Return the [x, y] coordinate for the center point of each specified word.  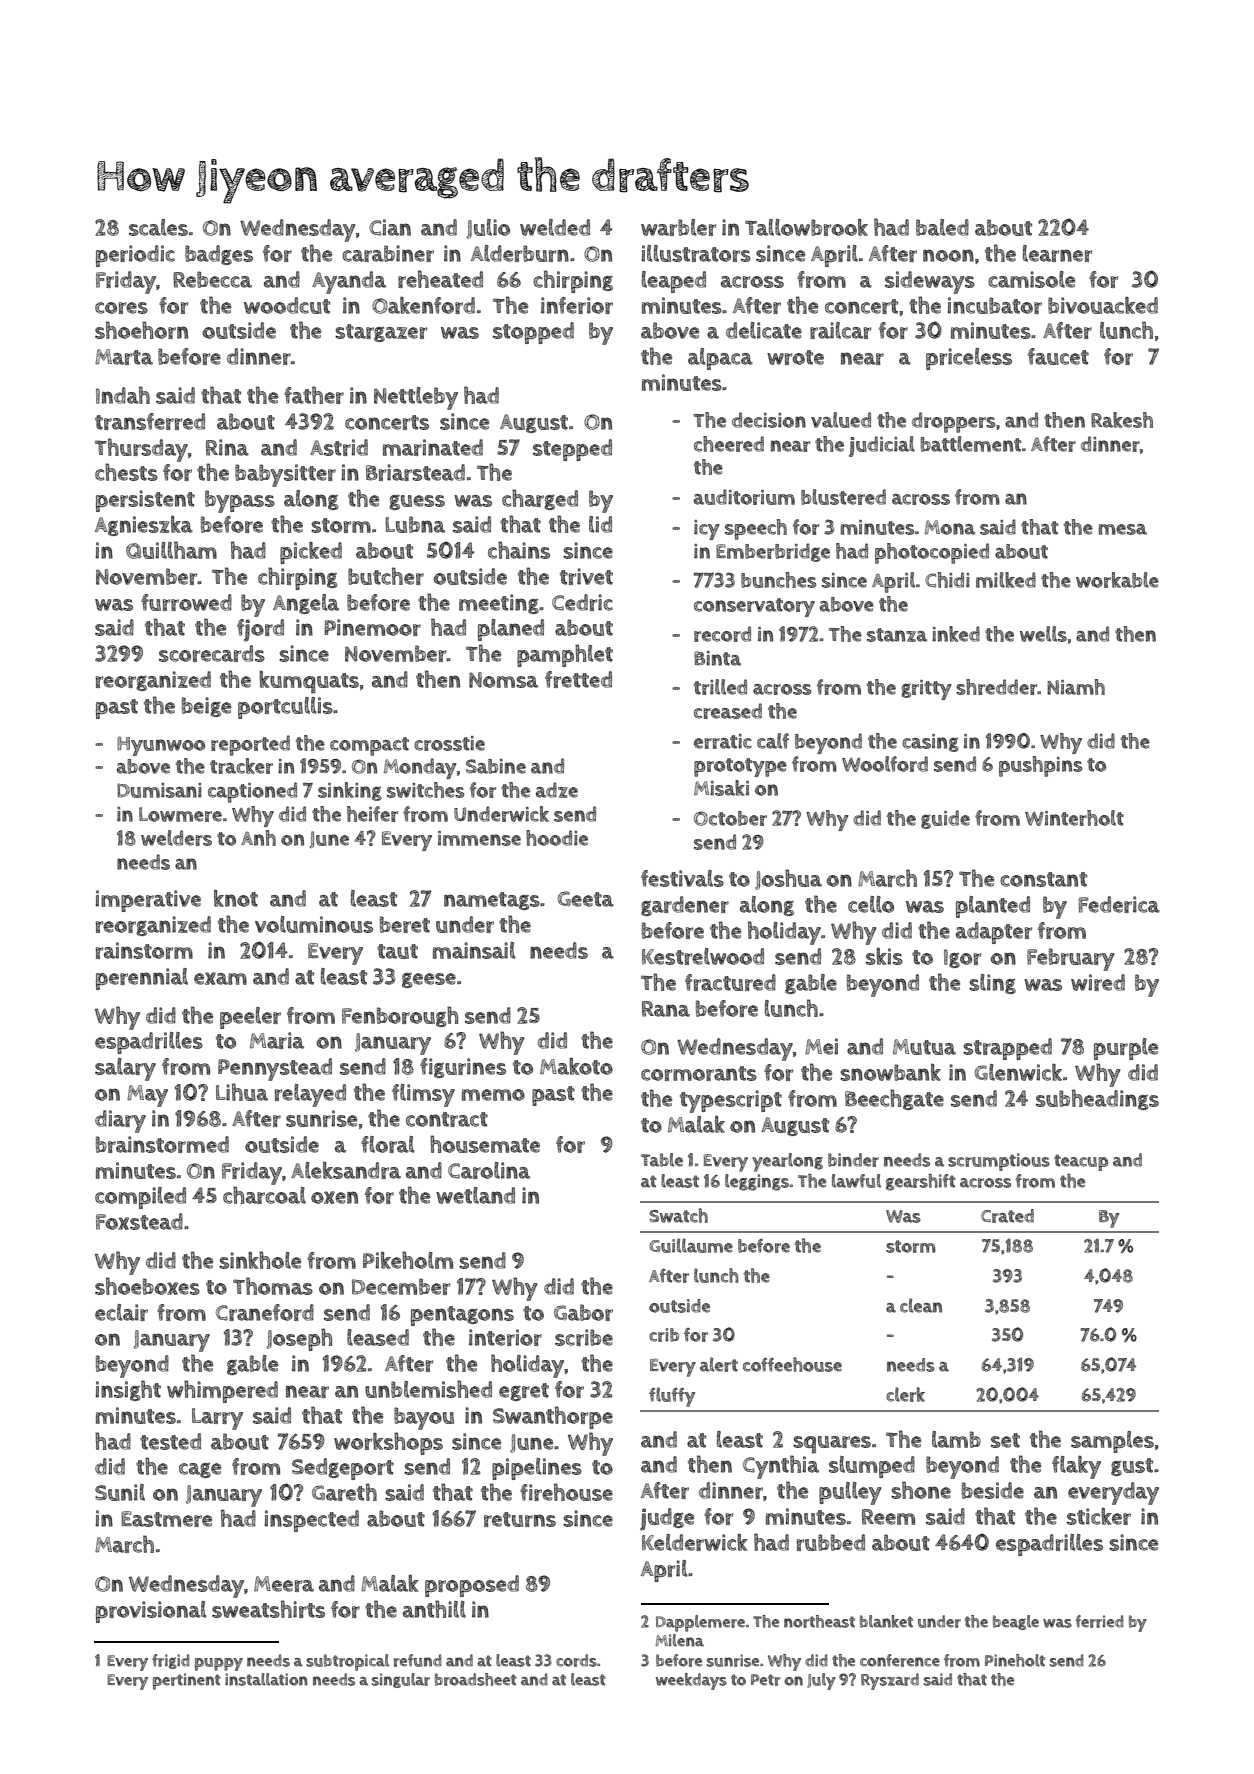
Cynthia [781, 1467]
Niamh [1076, 687]
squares [832, 1445]
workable [1117, 580]
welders [176, 838]
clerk [905, 1394]
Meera [284, 1584]
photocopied [932, 553]
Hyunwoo [161, 746]
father [314, 395]
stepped [572, 450]
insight [128, 1390]
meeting [499, 604]
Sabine [496, 766]
